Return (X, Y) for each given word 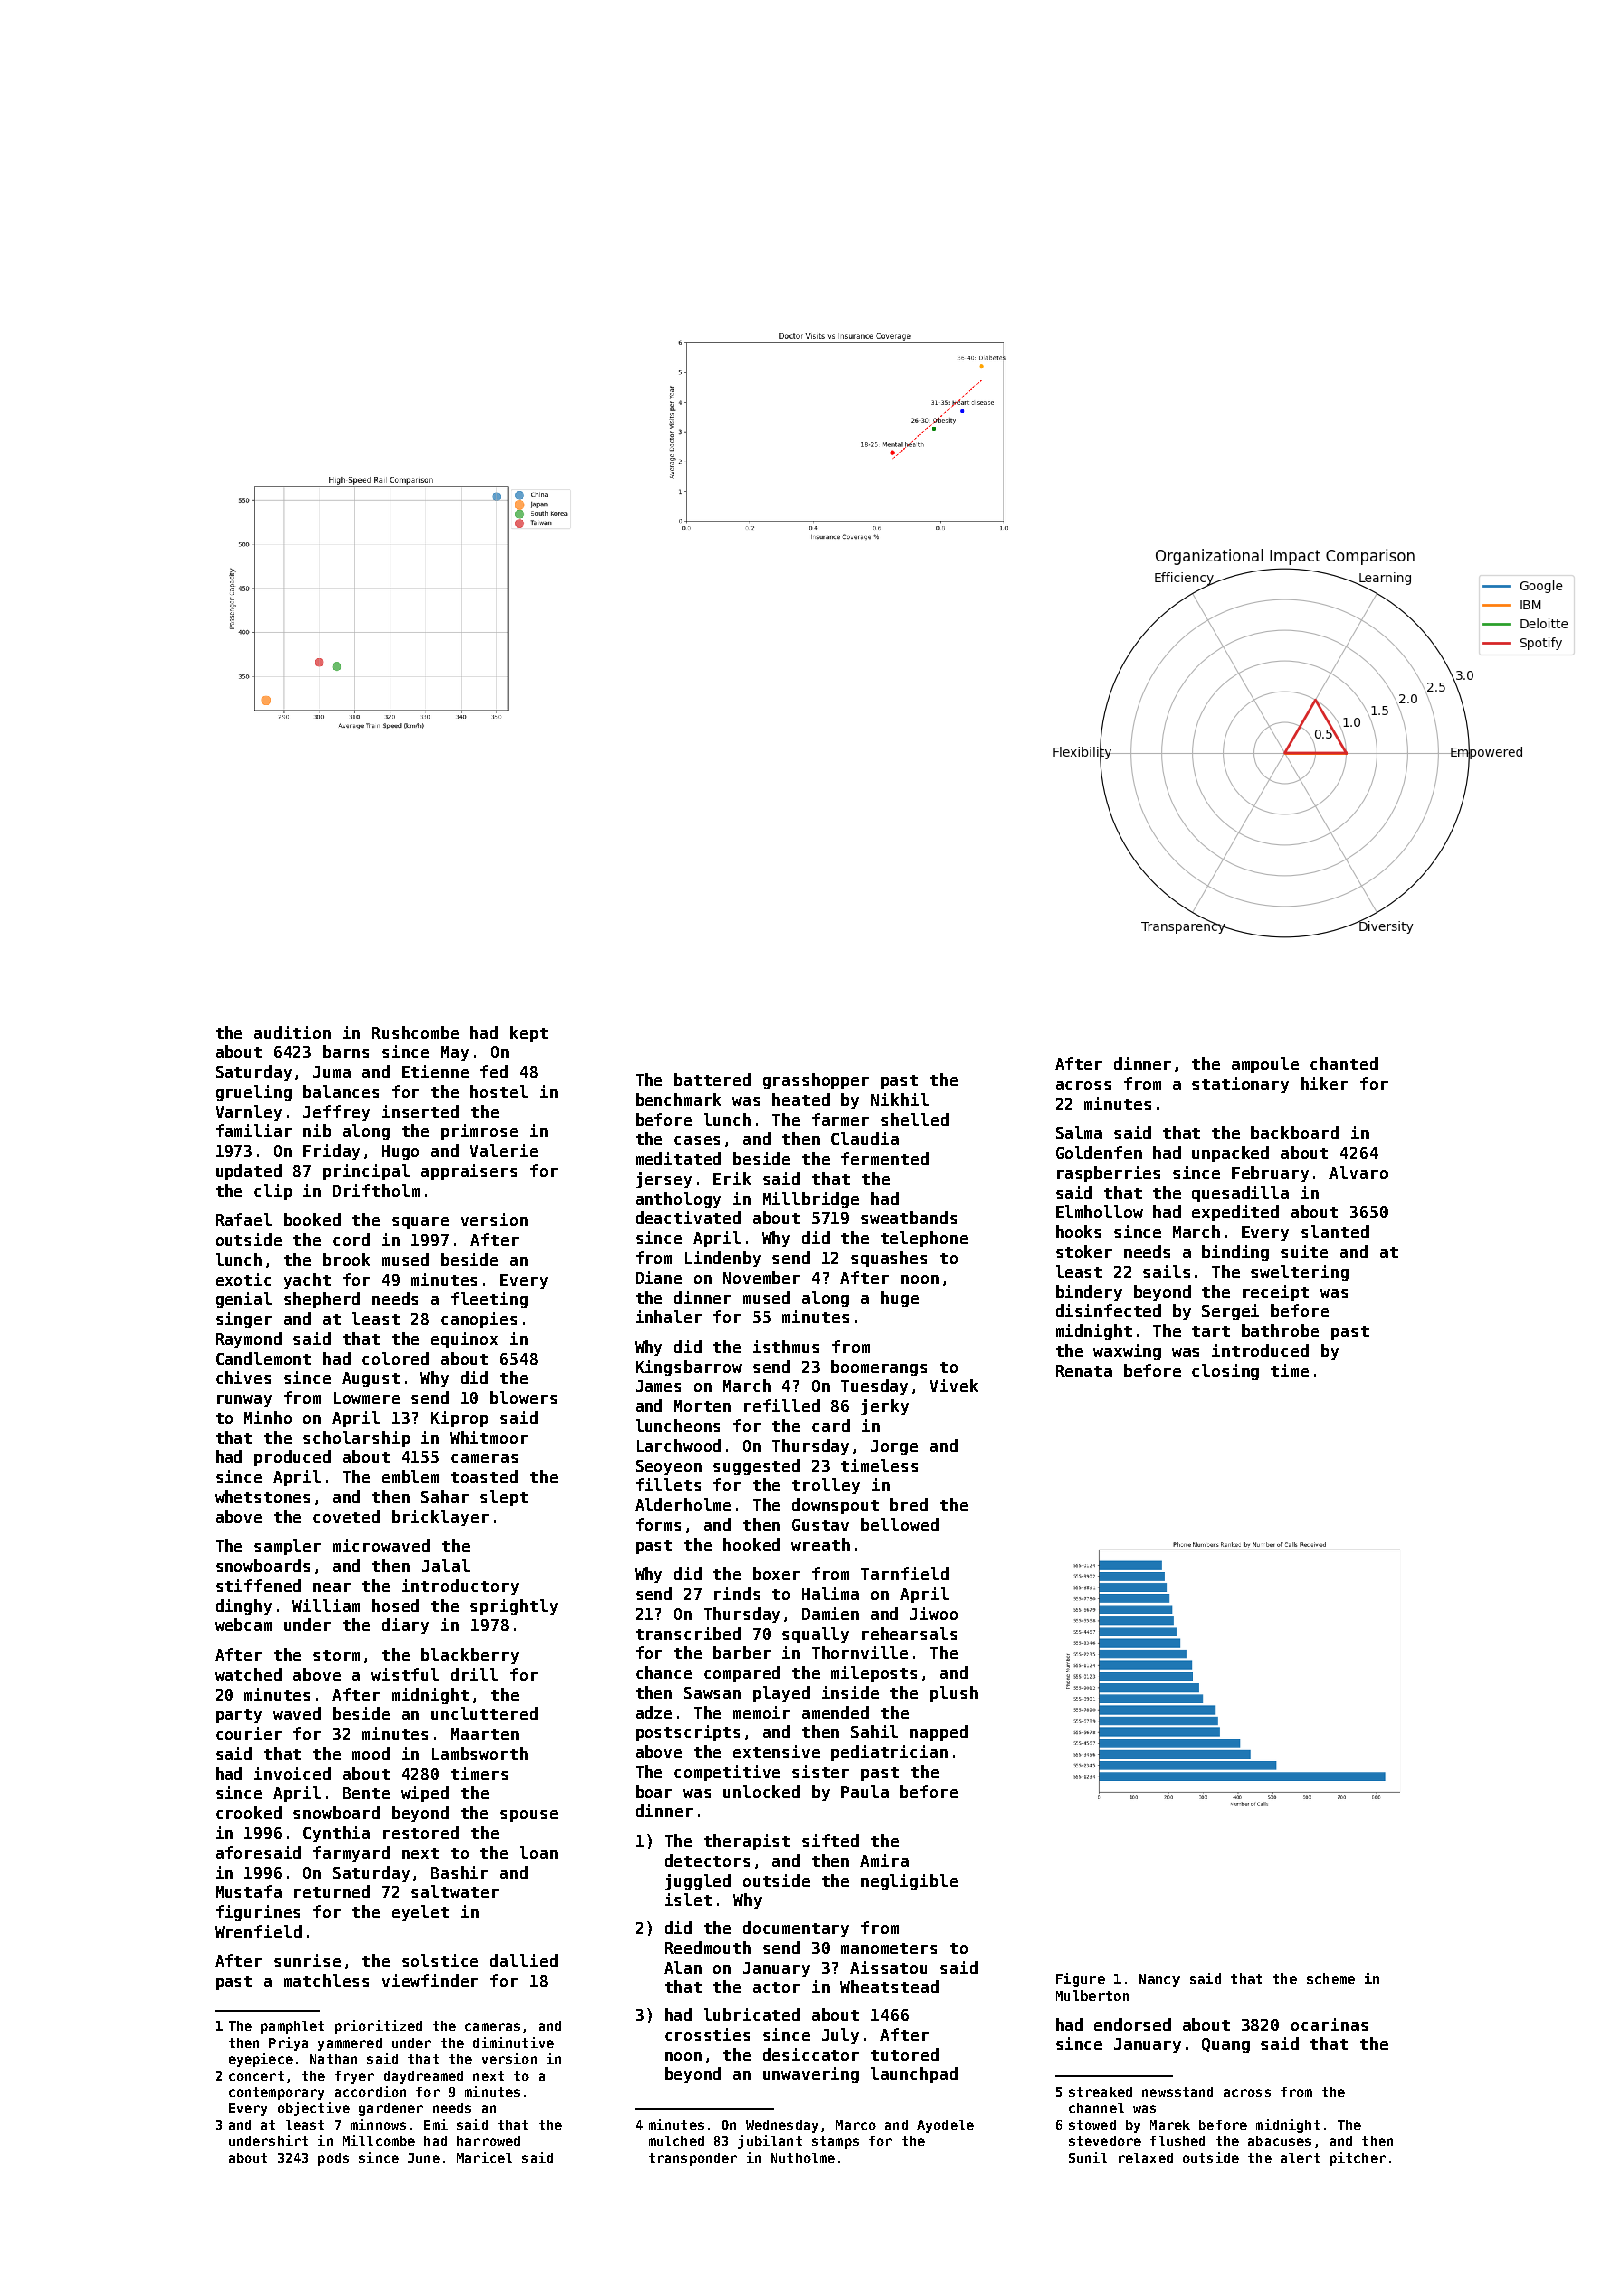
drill (474, 1674)
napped (939, 1733)
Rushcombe (415, 1032)
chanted (1344, 1063)
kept (529, 1034)
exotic (243, 1279)
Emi (436, 2124)
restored (421, 1832)
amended (835, 1712)
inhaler (669, 1316)
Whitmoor (489, 1437)
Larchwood (679, 1445)
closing (1225, 1372)
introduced (1260, 1350)
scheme (1331, 1978)
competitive (727, 1773)
